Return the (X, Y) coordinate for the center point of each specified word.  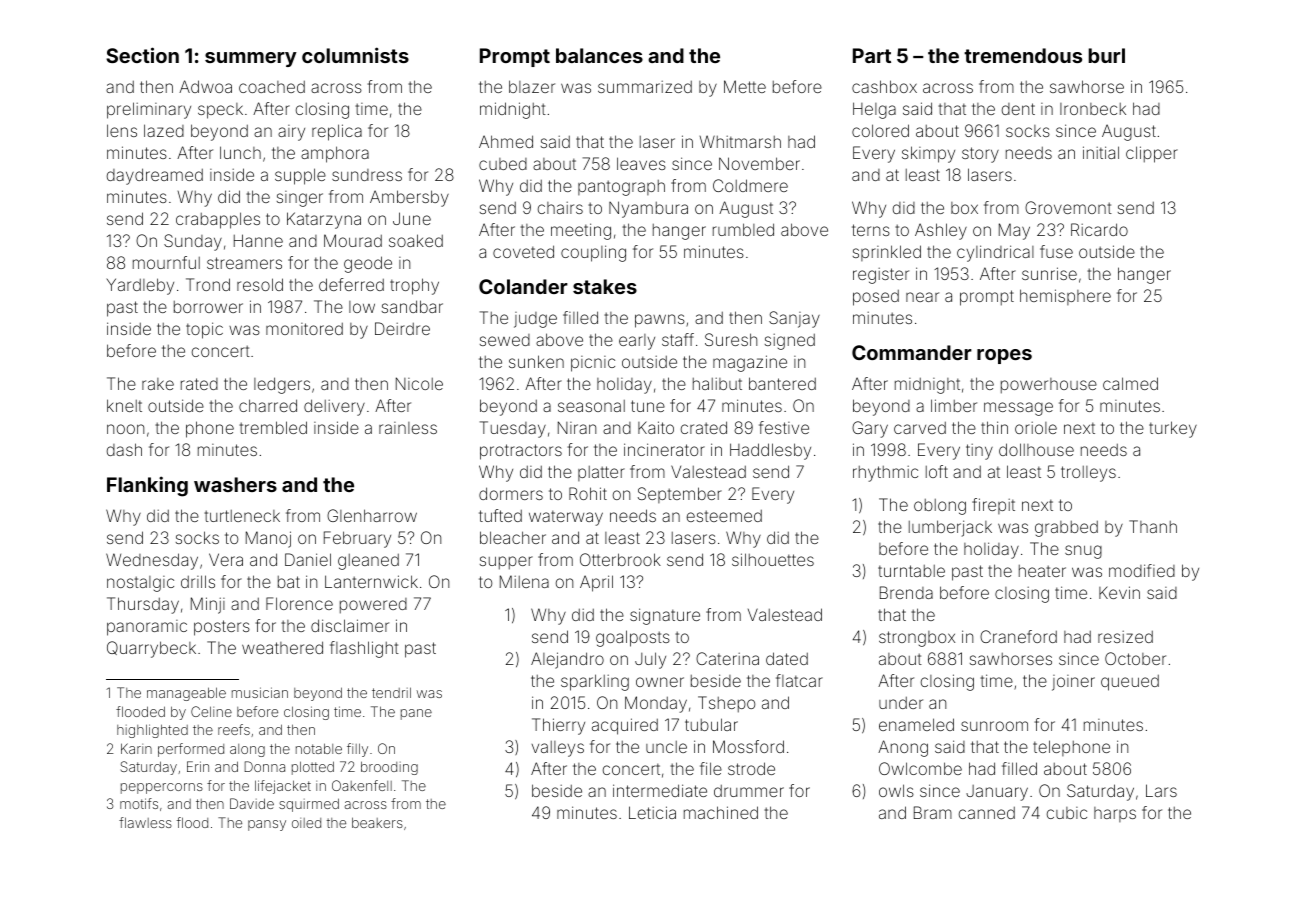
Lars (1161, 790)
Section (142, 55)
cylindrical (995, 253)
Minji (208, 605)
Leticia (652, 812)
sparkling (595, 682)
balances (599, 55)
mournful (166, 262)
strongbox (917, 639)
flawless (145, 822)
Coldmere (750, 185)
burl (1106, 55)
